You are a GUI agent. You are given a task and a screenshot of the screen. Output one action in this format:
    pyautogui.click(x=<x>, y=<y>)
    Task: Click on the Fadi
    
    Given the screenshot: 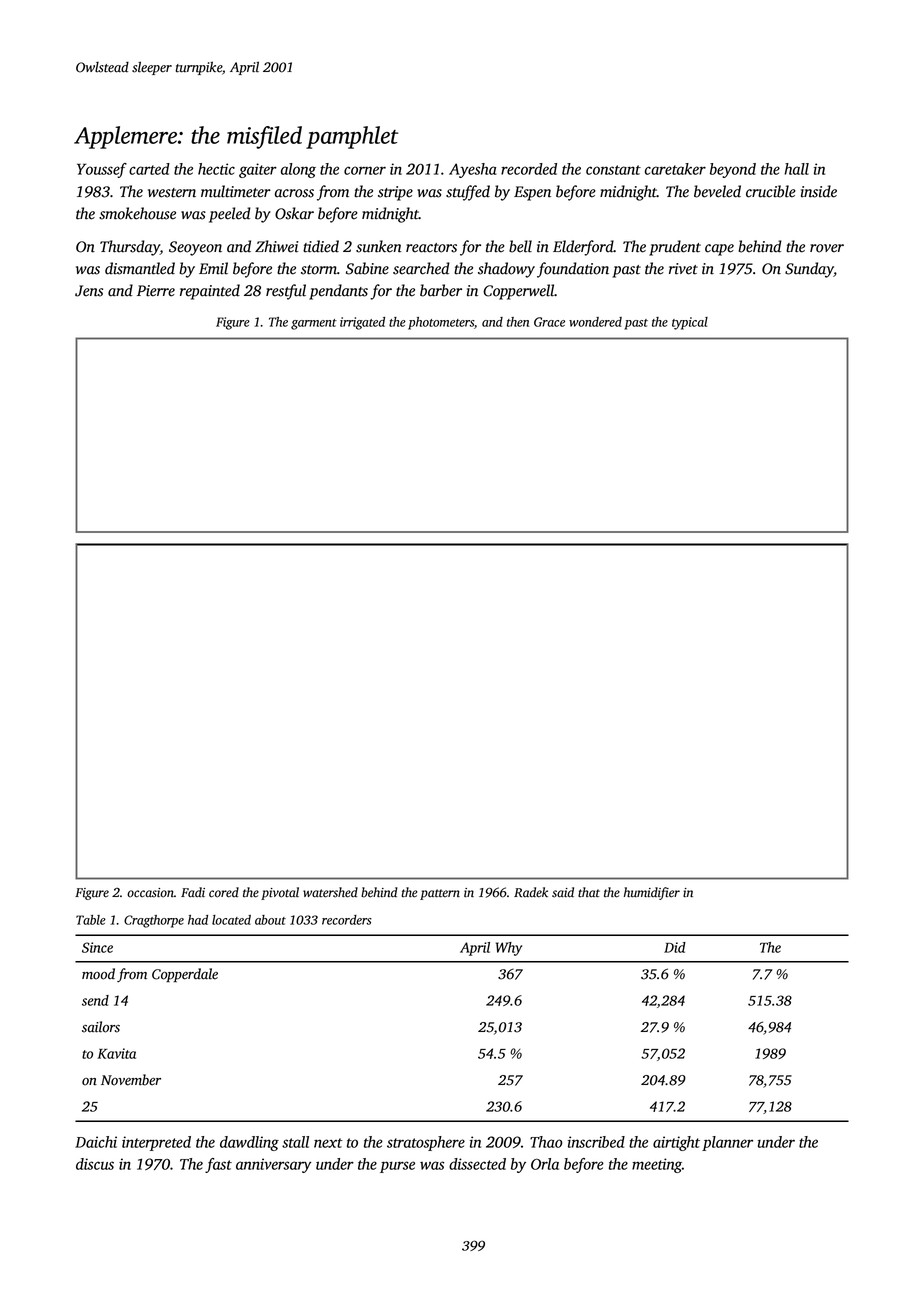 What is the action you would take?
    pyautogui.click(x=193, y=892)
